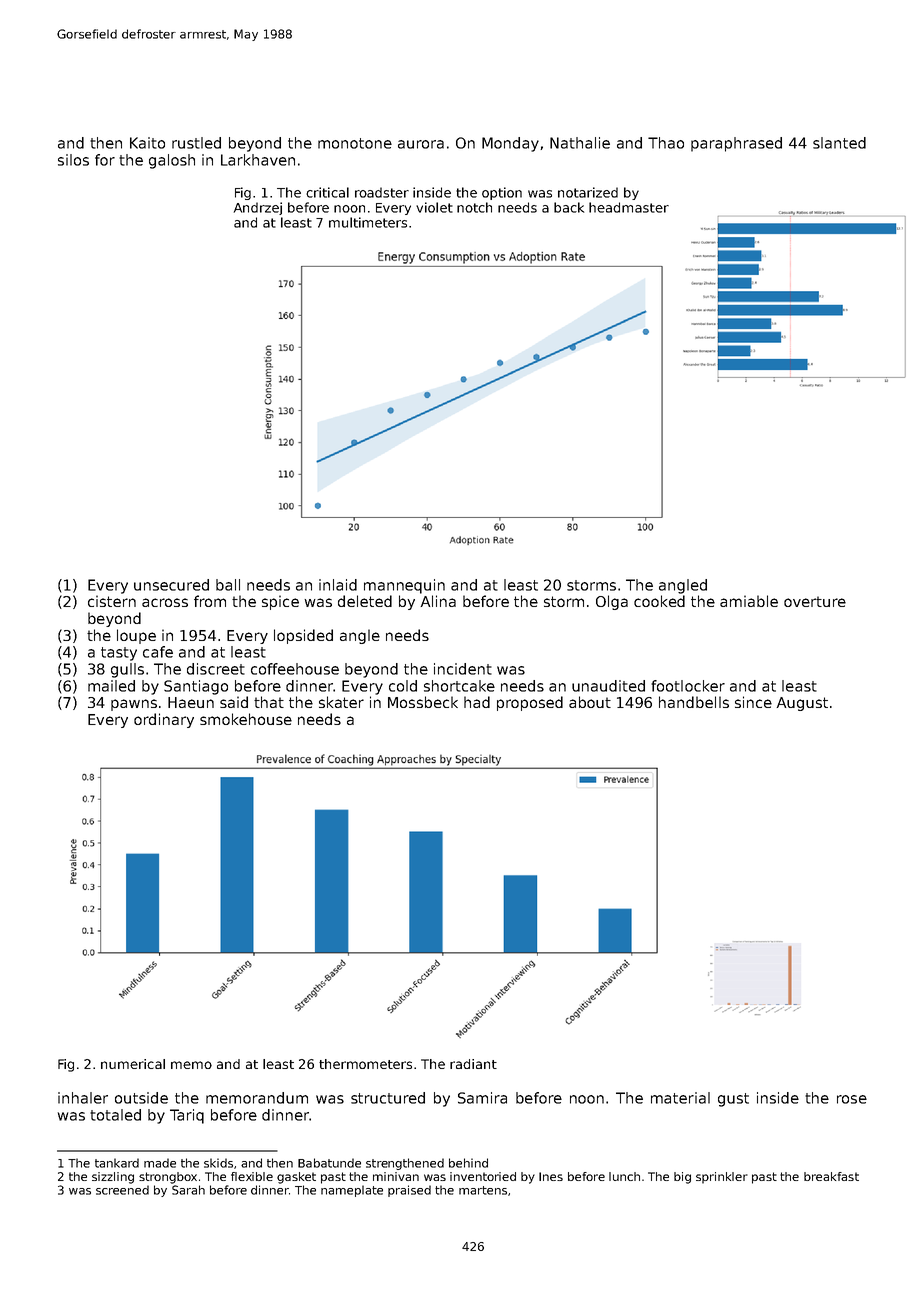 The height and width of the screenshot is (1308, 924). What do you see at coordinates (680, 1098) in the screenshot?
I see `material` at bounding box center [680, 1098].
